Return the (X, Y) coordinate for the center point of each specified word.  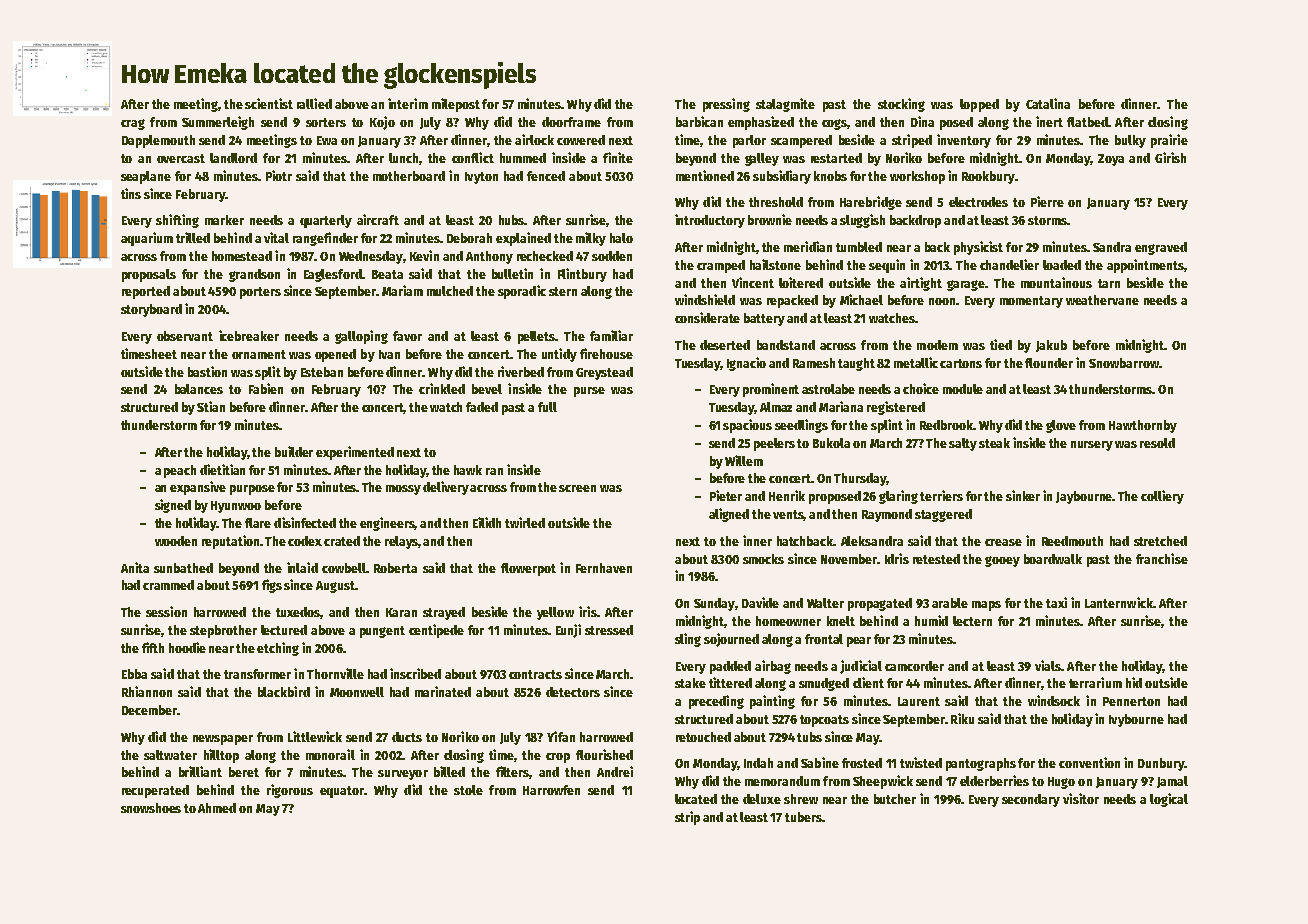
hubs (511, 220)
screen (577, 488)
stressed (609, 630)
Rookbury (988, 177)
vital (276, 237)
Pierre (1047, 201)
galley (762, 159)
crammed (168, 585)
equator (342, 792)
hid (1134, 682)
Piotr (279, 175)
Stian (211, 406)
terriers (941, 495)
